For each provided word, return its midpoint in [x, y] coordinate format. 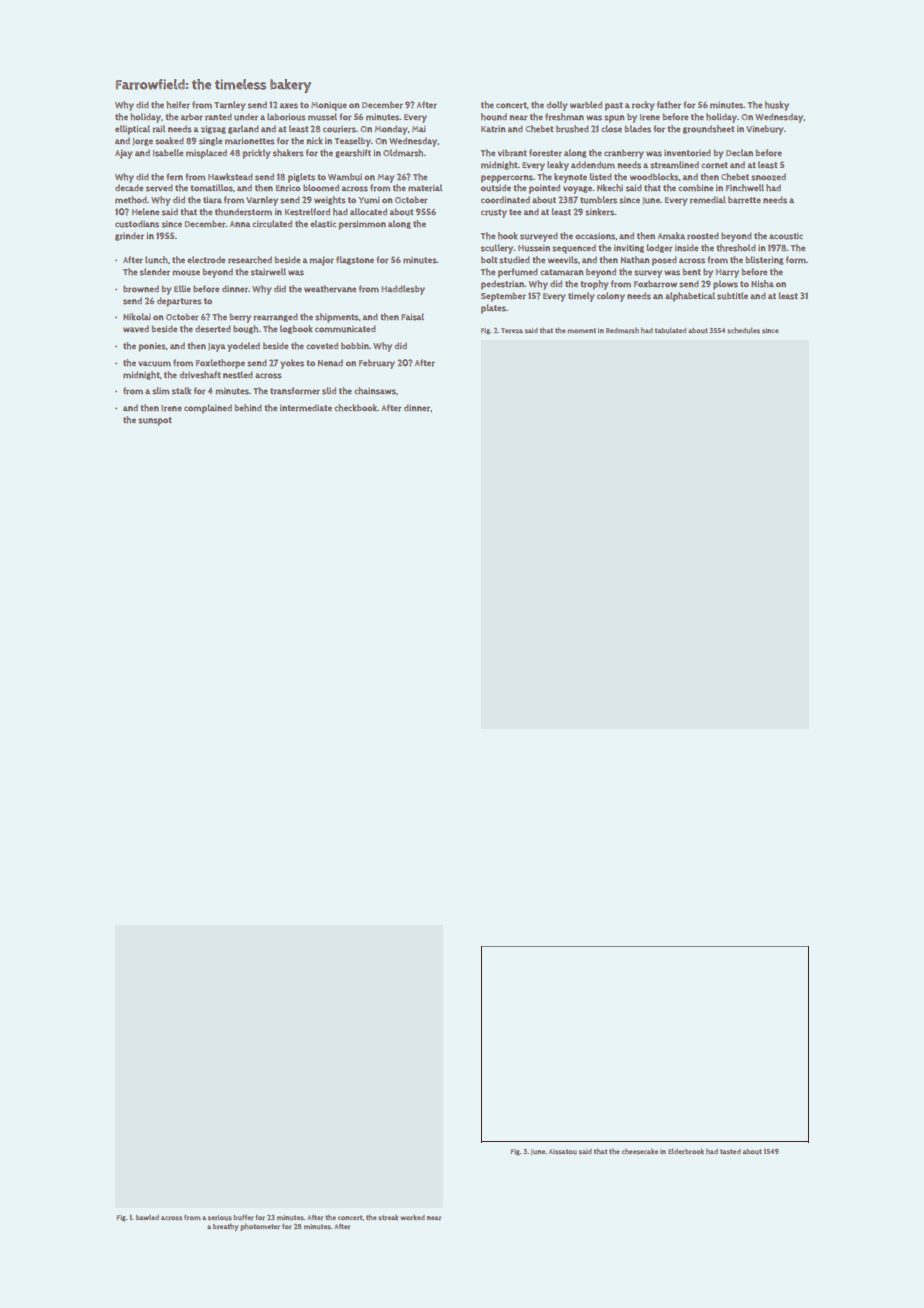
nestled [238, 375]
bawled [147, 1217]
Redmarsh [622, 330]
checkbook [356, 408]
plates [493, 309]
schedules [743, 330]
